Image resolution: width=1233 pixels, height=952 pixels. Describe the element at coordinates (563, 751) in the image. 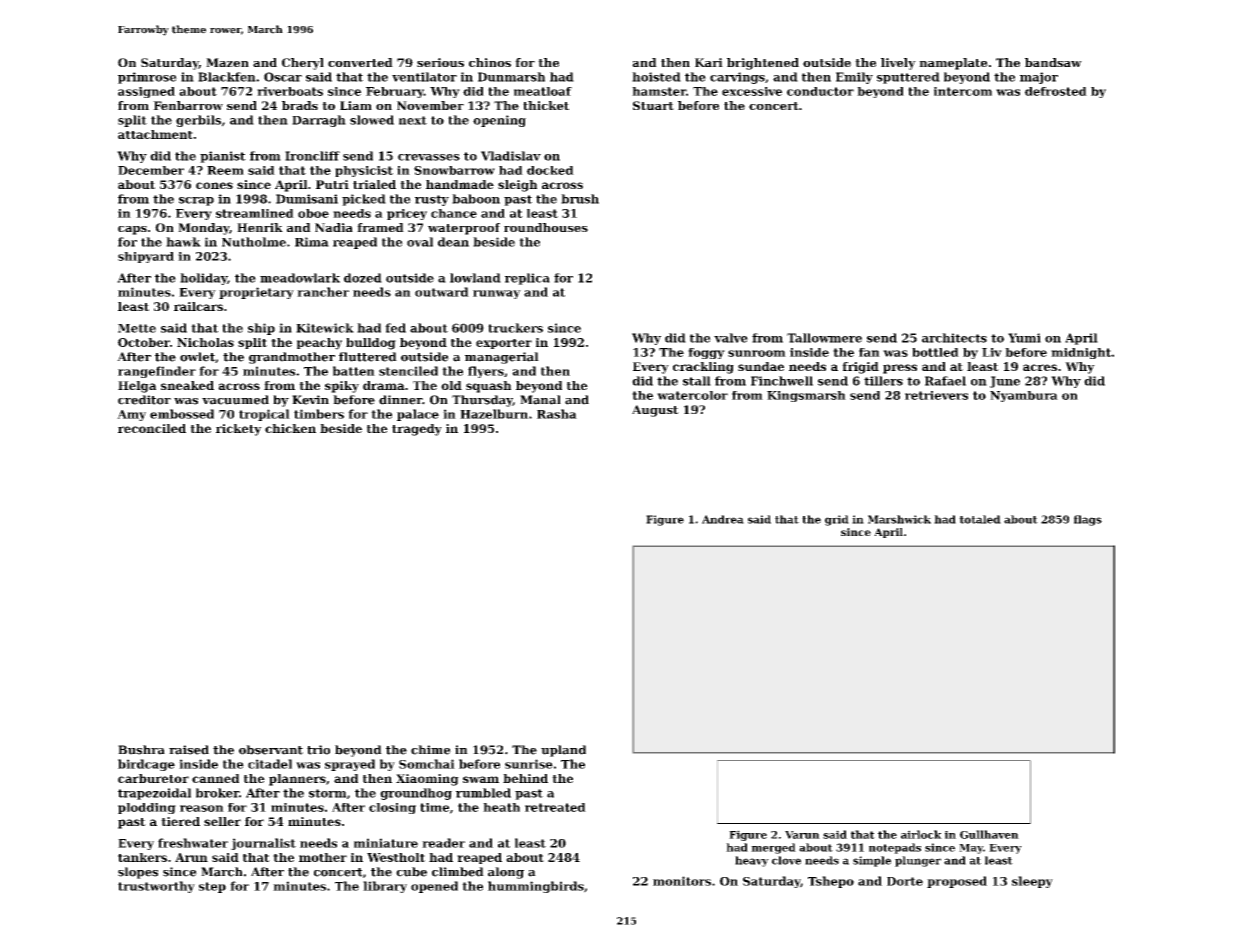

I see `upland` at that location.
